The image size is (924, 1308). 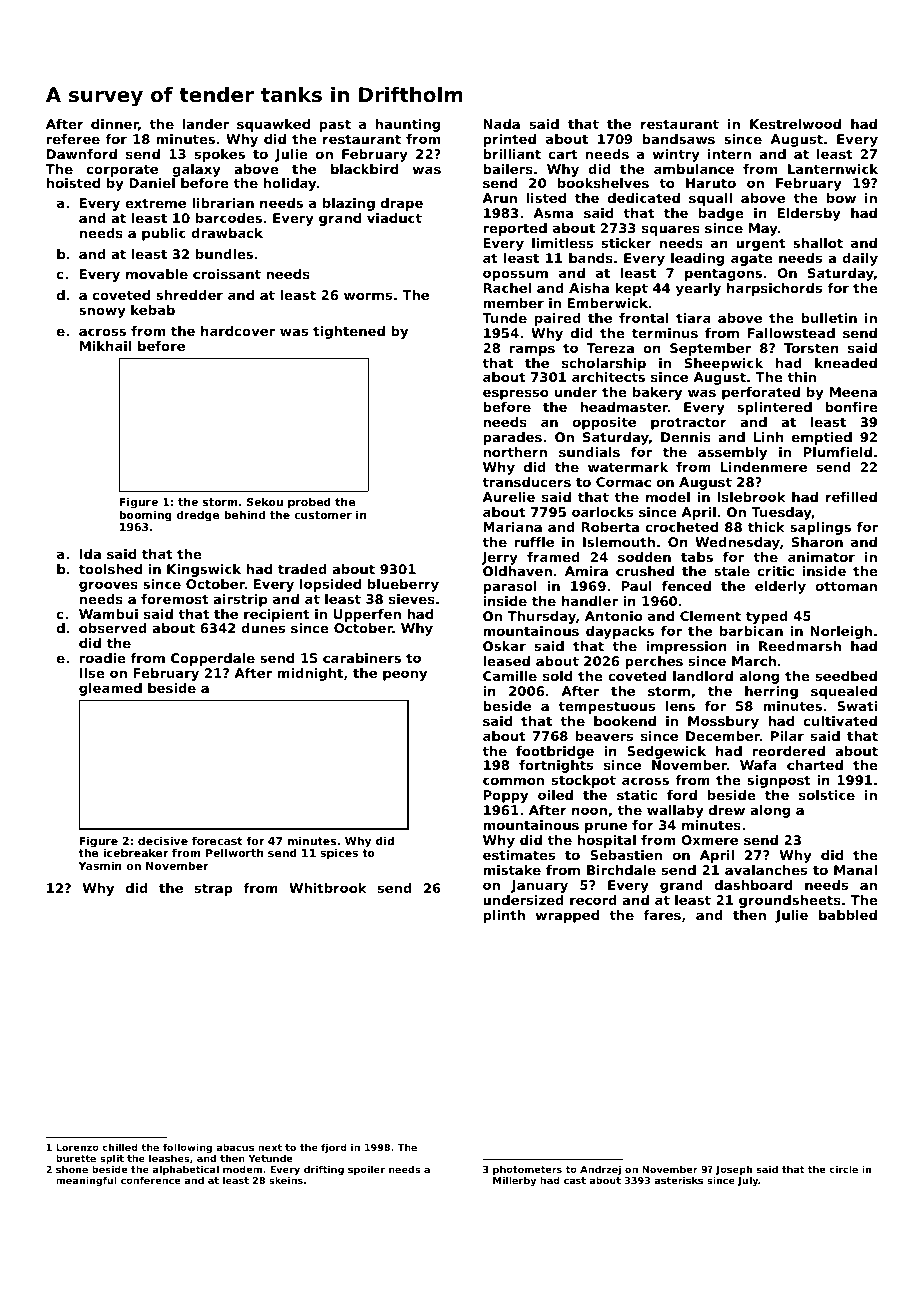 What do you see at coordinates (508, 497) in the page?
I see `Aurelie` at bounding box center [508, 497].
